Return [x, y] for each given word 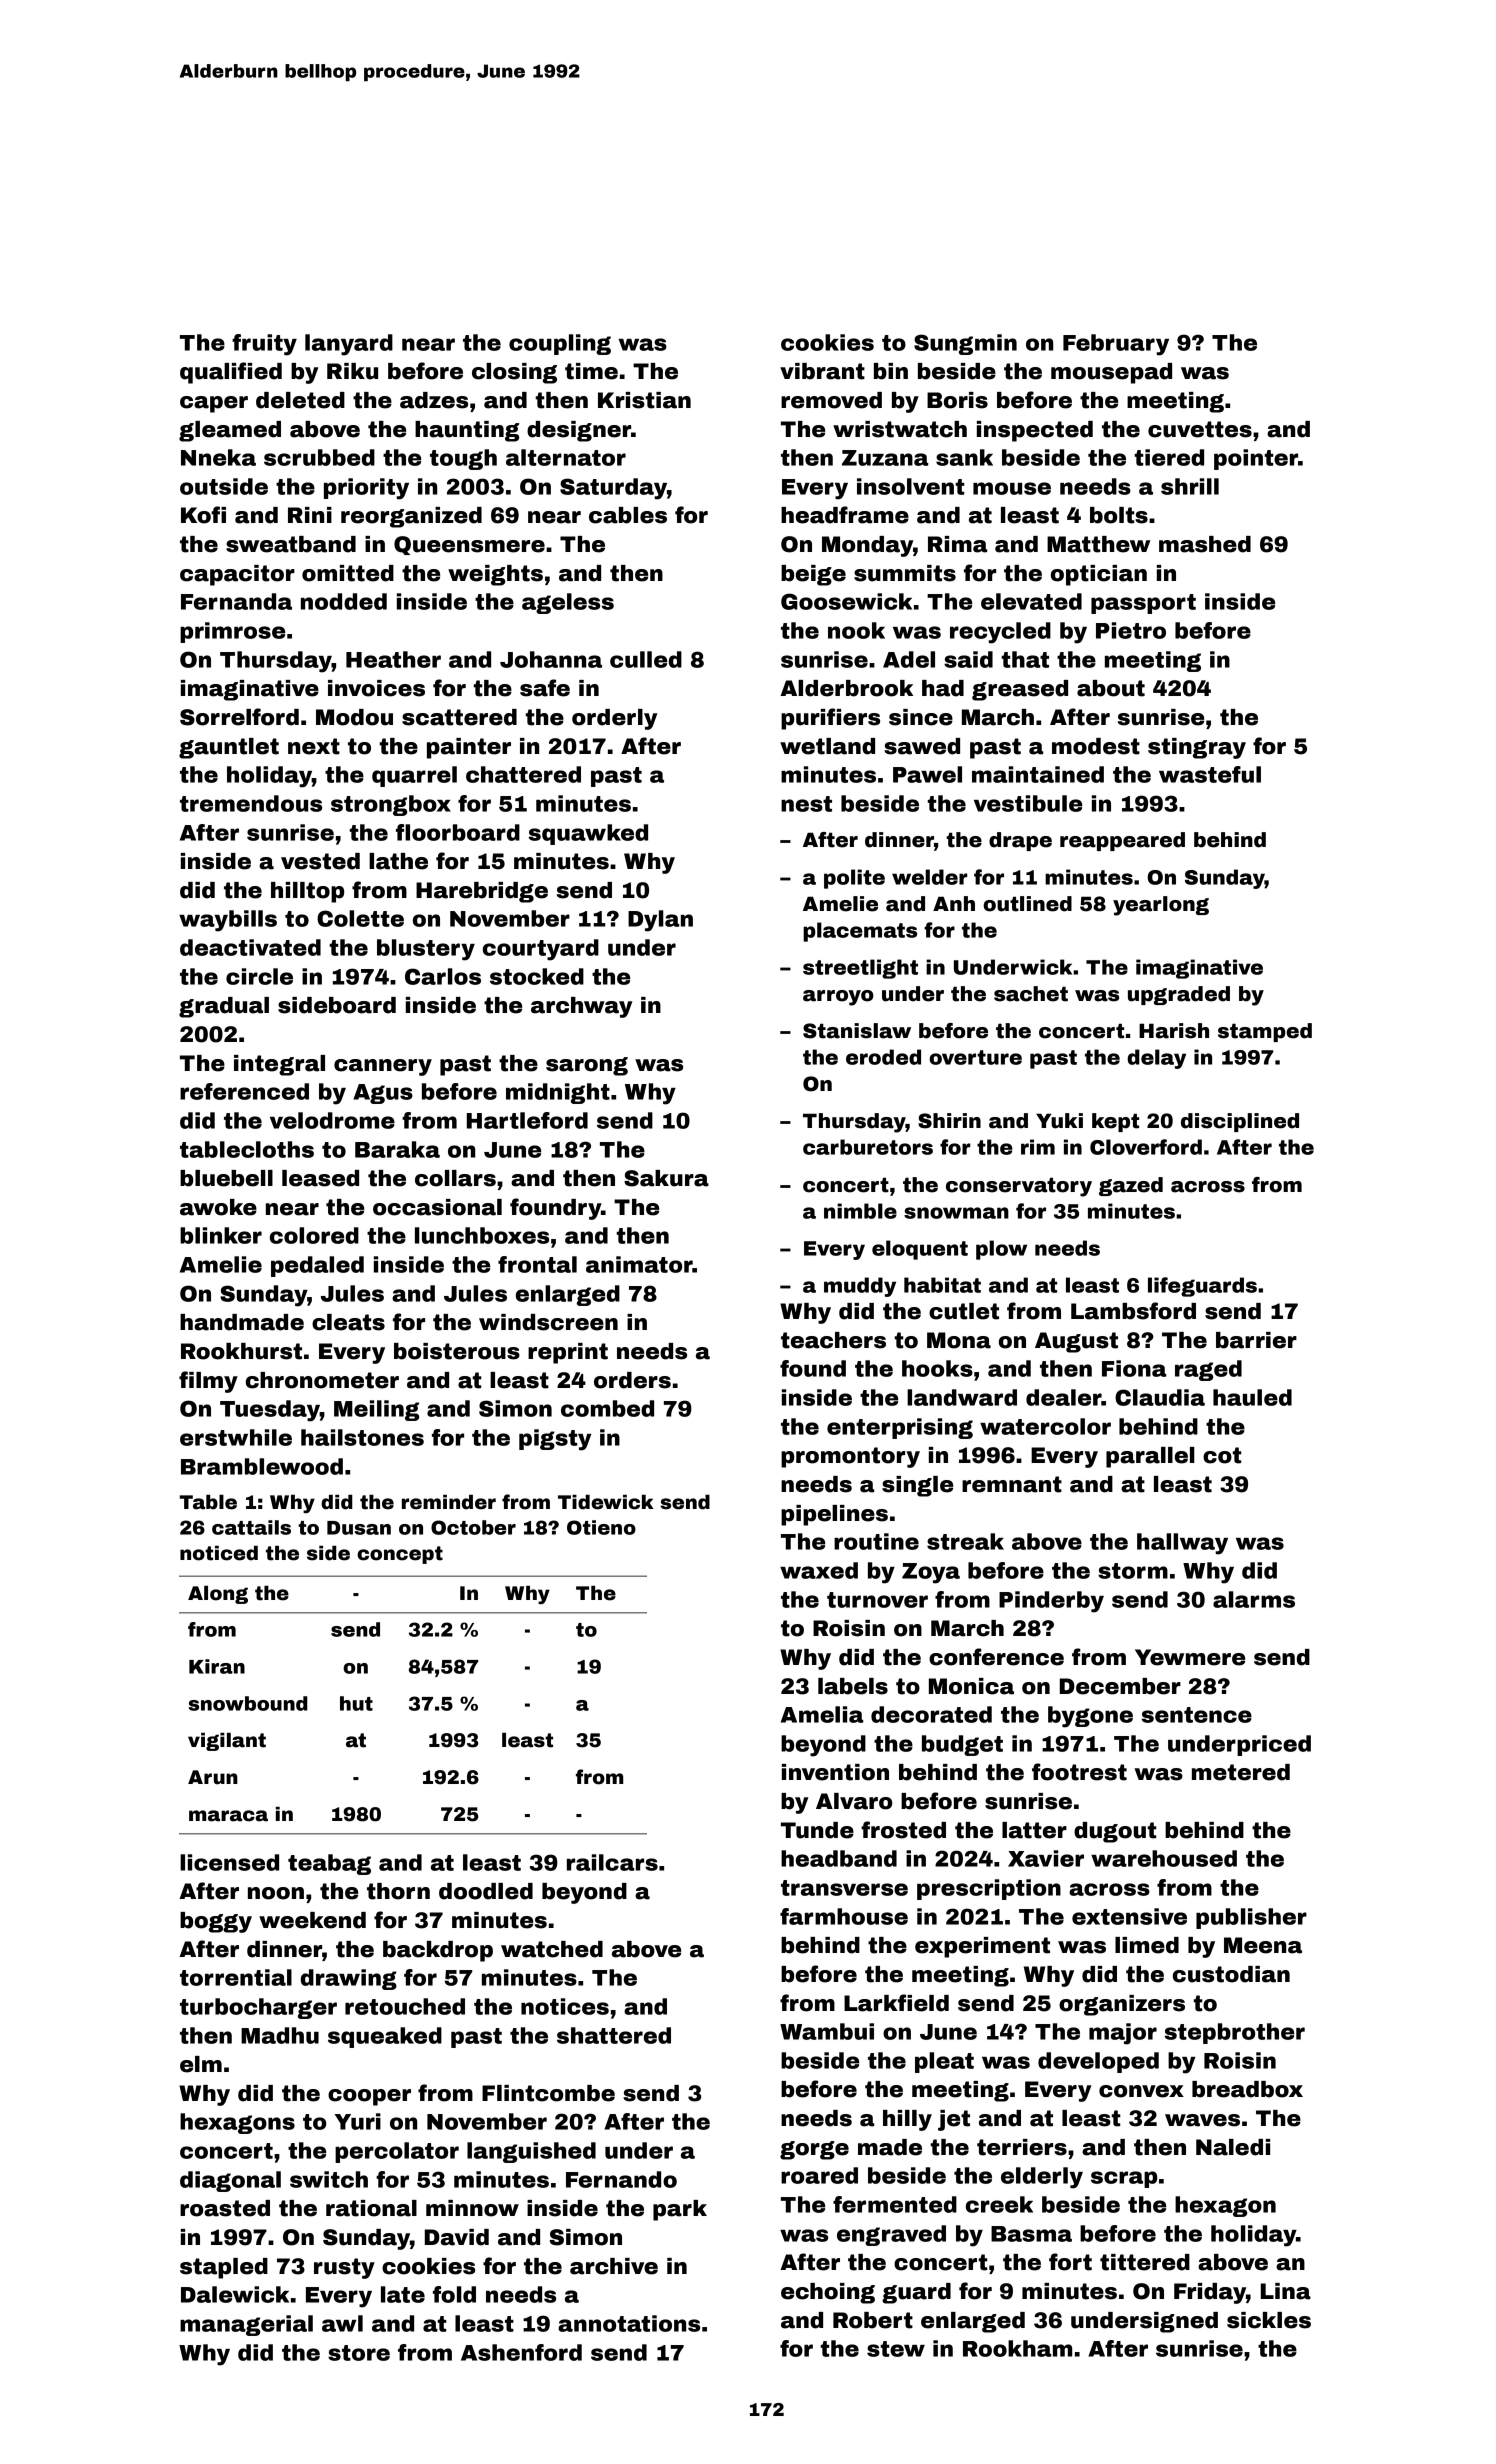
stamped [1265, 1032]
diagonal [230, 2181]
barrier [1256, 1340]
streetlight [860, 969]
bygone [1090, 1717]
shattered [614, 2035]
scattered [459, 717]
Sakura [666, 1178]
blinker [221, 1235]
